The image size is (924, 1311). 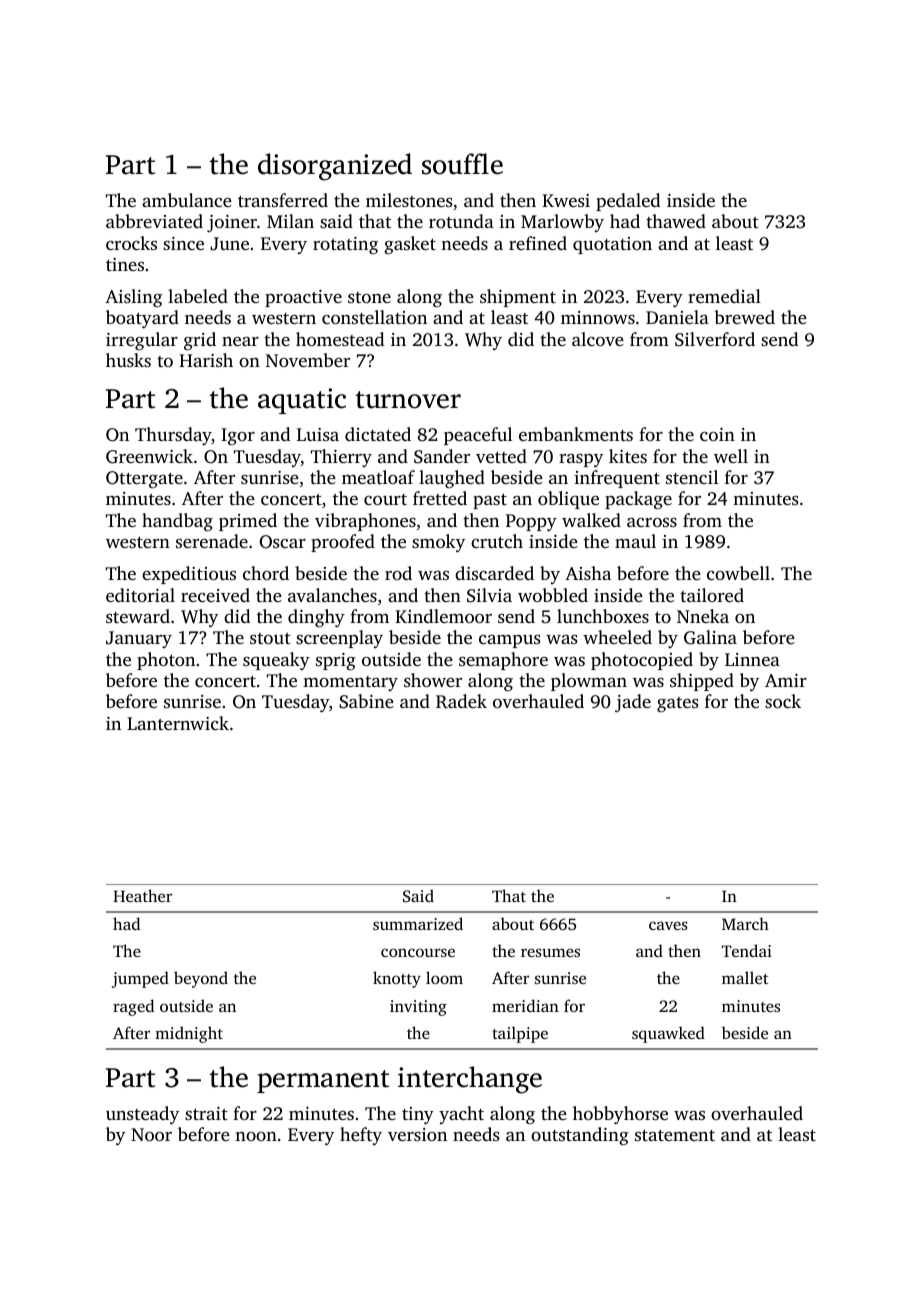 I want to click on Heather, so click(x=142, y=895).
